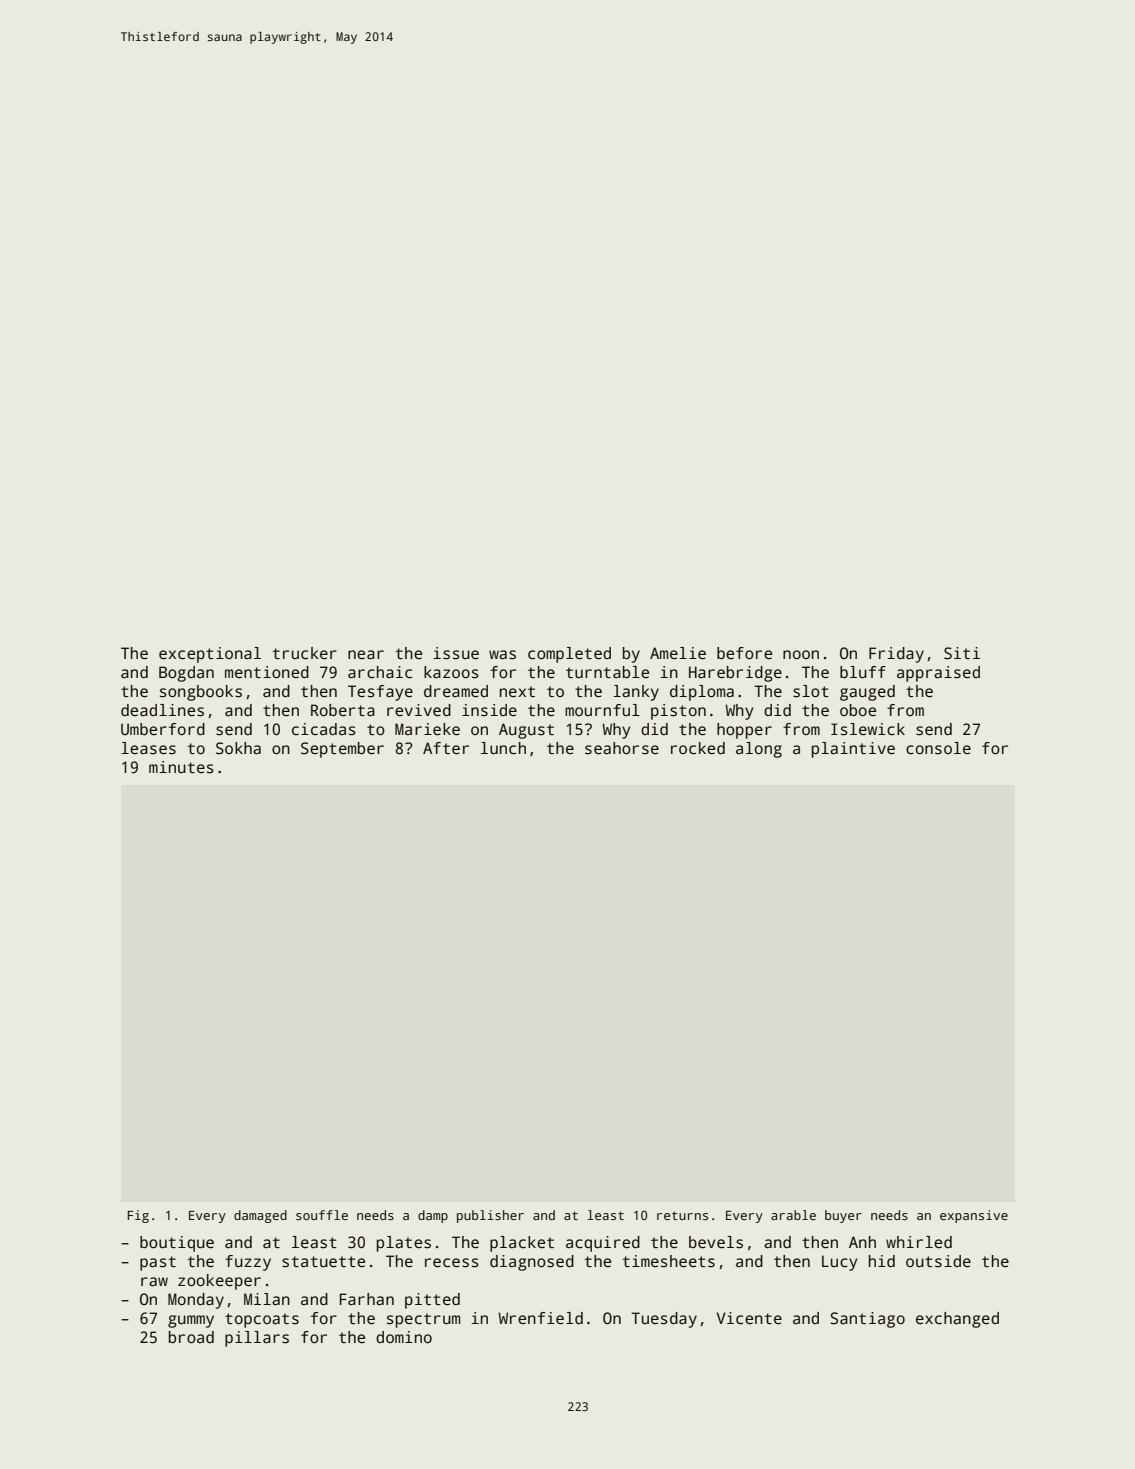 The height and width of the screenshot is (1469, 1135). Describe the element at coordinates (678, 653) in the screenshot. I see `Amelie` at that location.
